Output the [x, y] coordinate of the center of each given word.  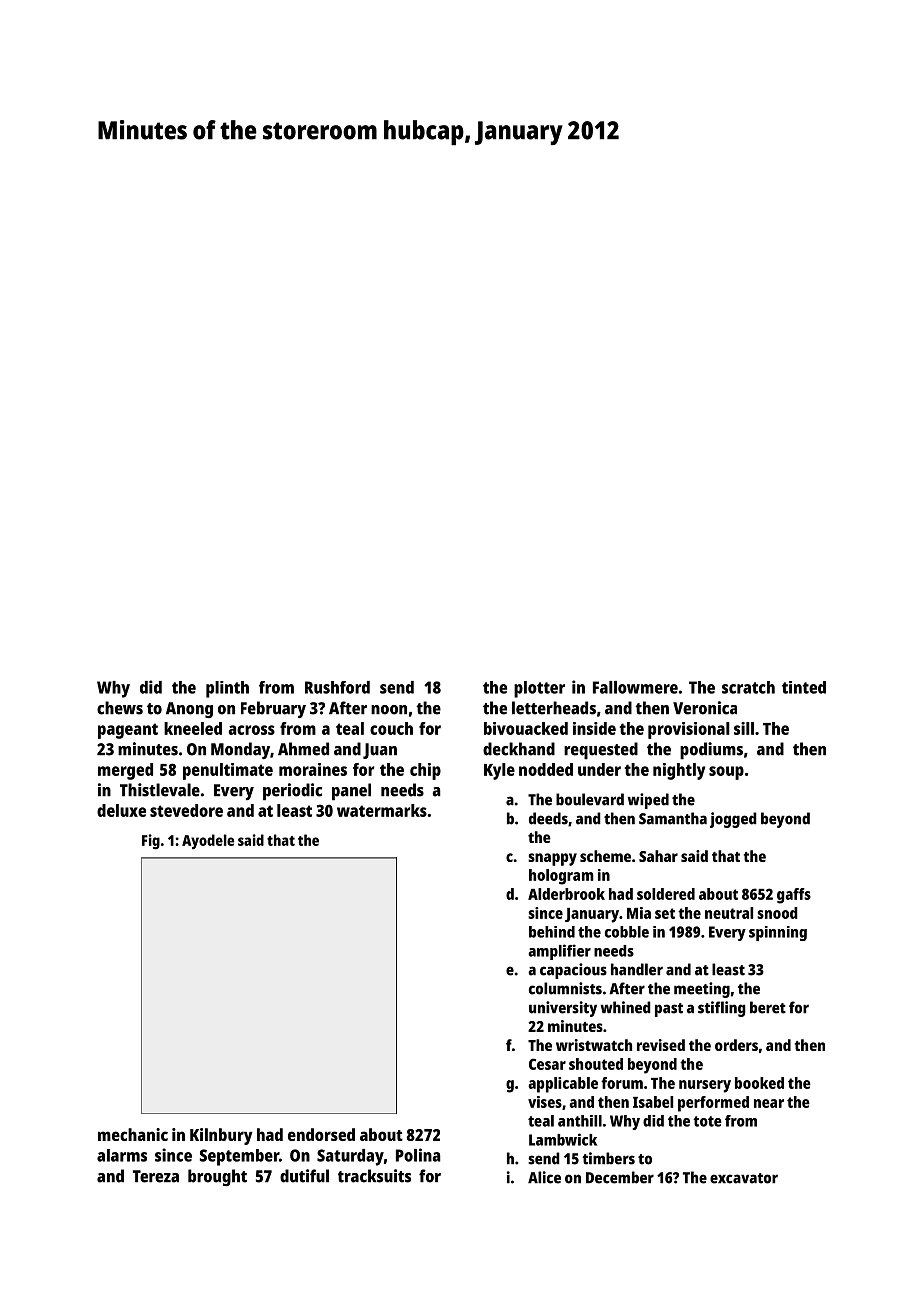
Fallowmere [635, 687]
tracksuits [374, 1176]
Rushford [337, 687]
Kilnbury [221, 1136]
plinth [227, 689]
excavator [744, 1178]
